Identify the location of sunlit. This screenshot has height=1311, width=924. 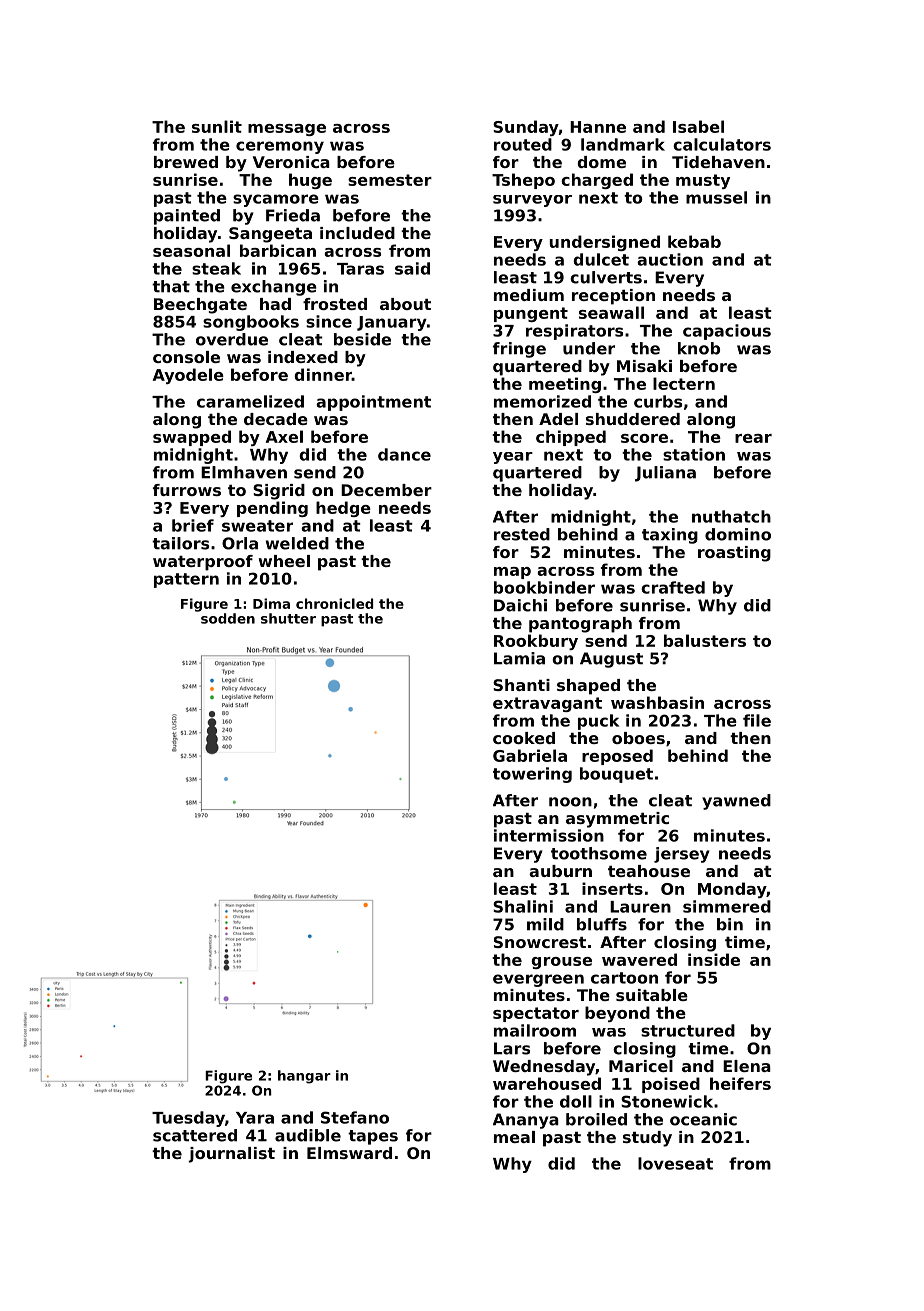
(217, 126).
